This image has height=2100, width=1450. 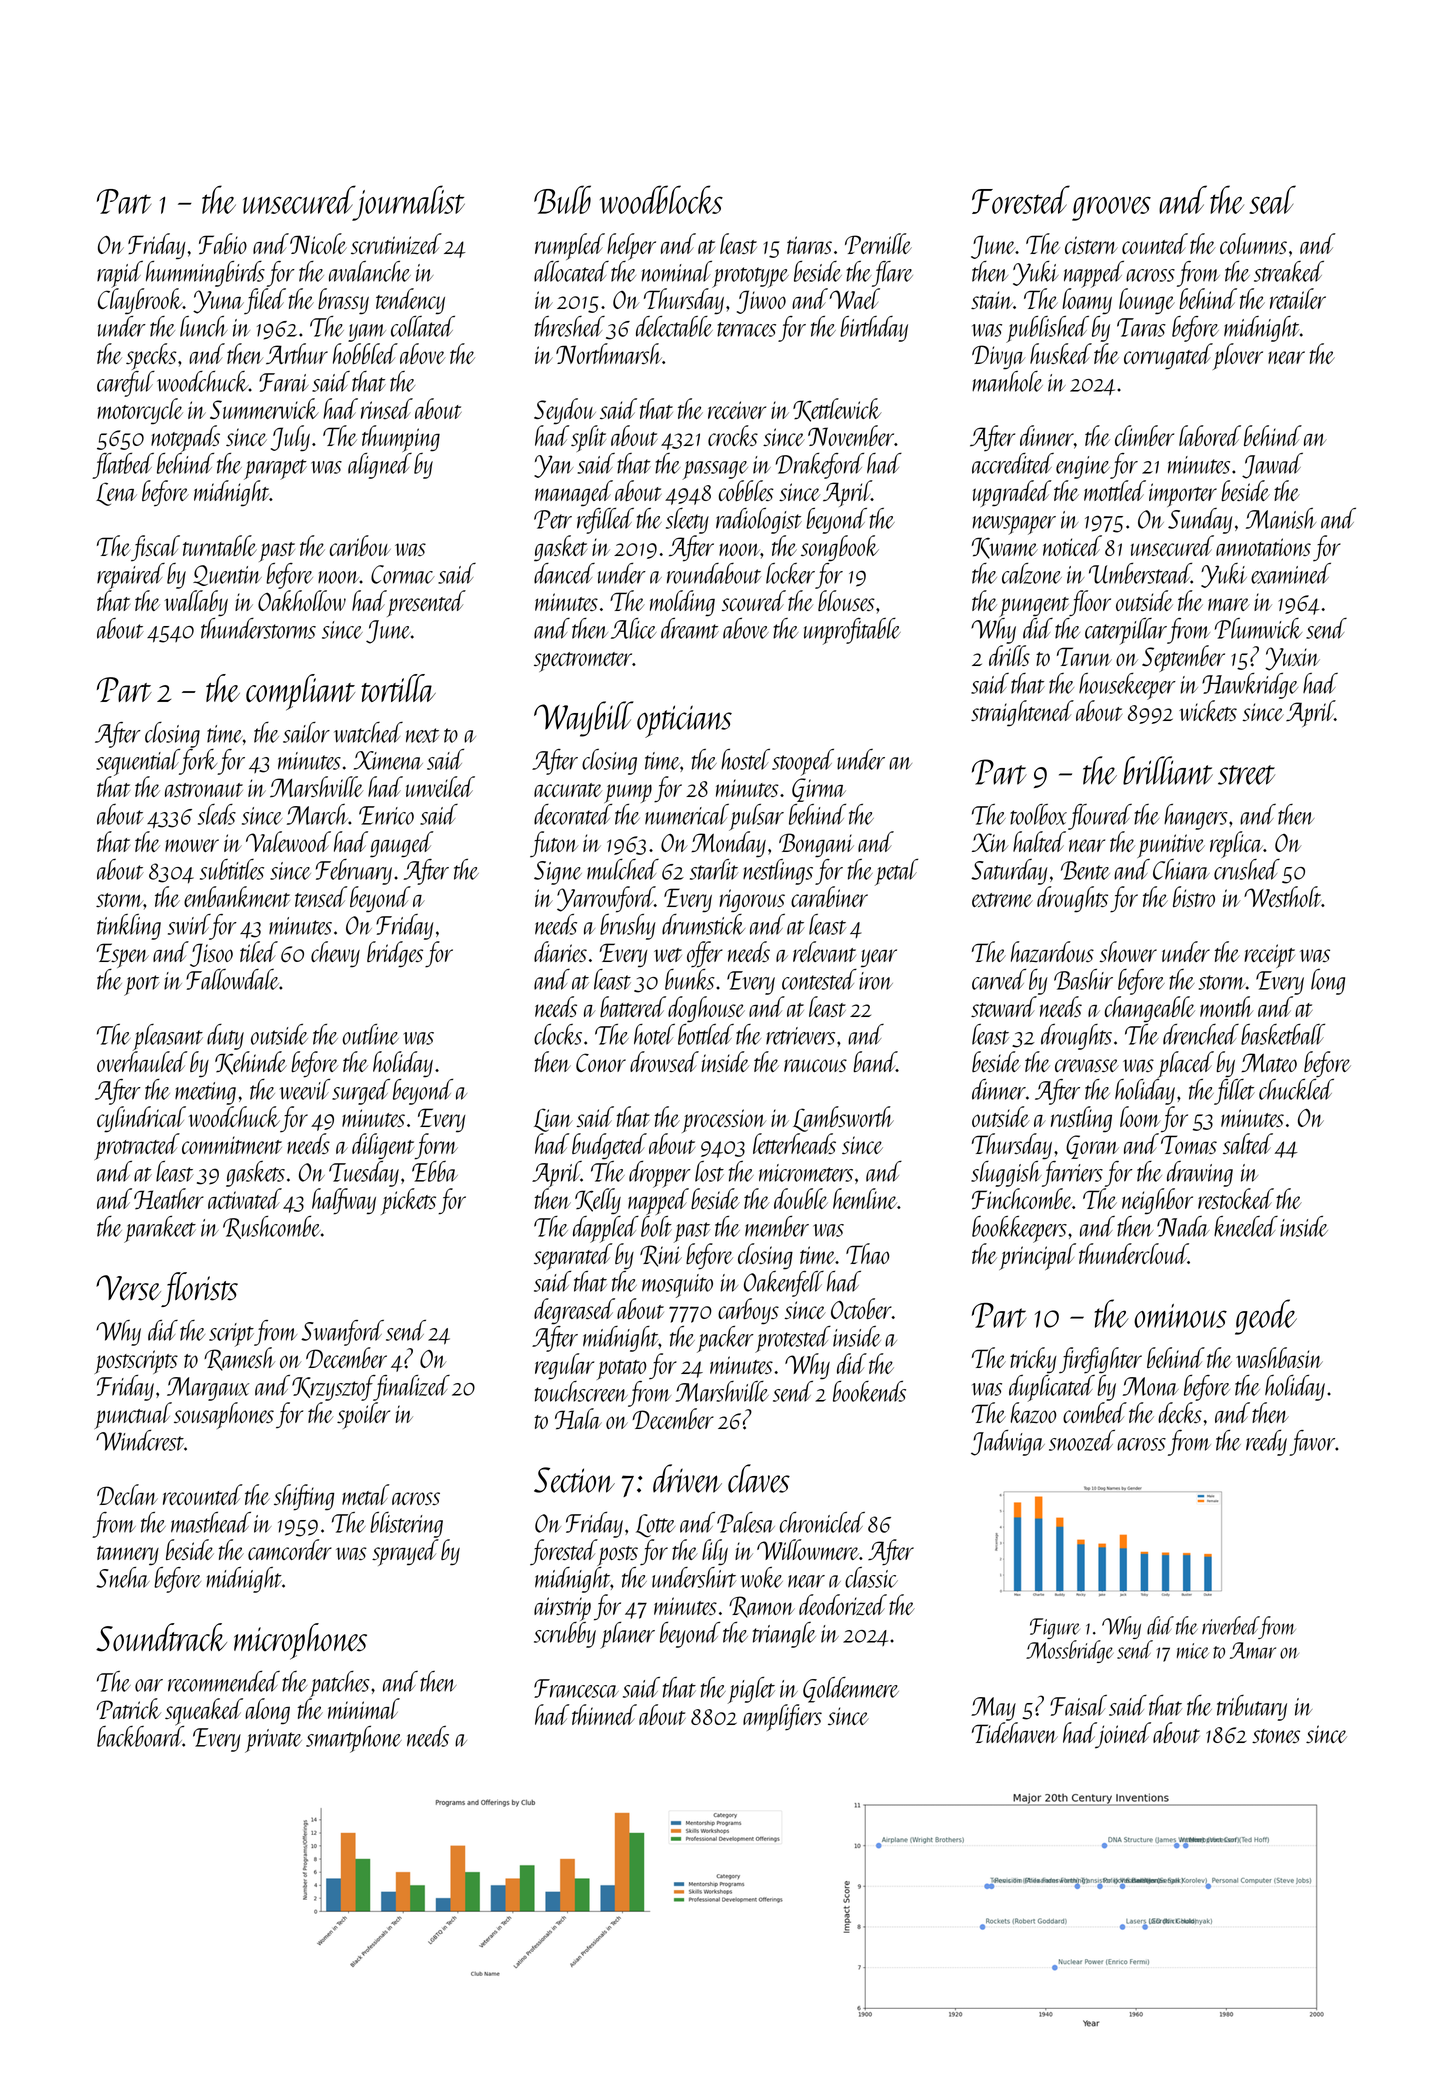 What do you see at coordinates (777, 1226) in the image?
I see `member` at bounding box center [777, 1226].
